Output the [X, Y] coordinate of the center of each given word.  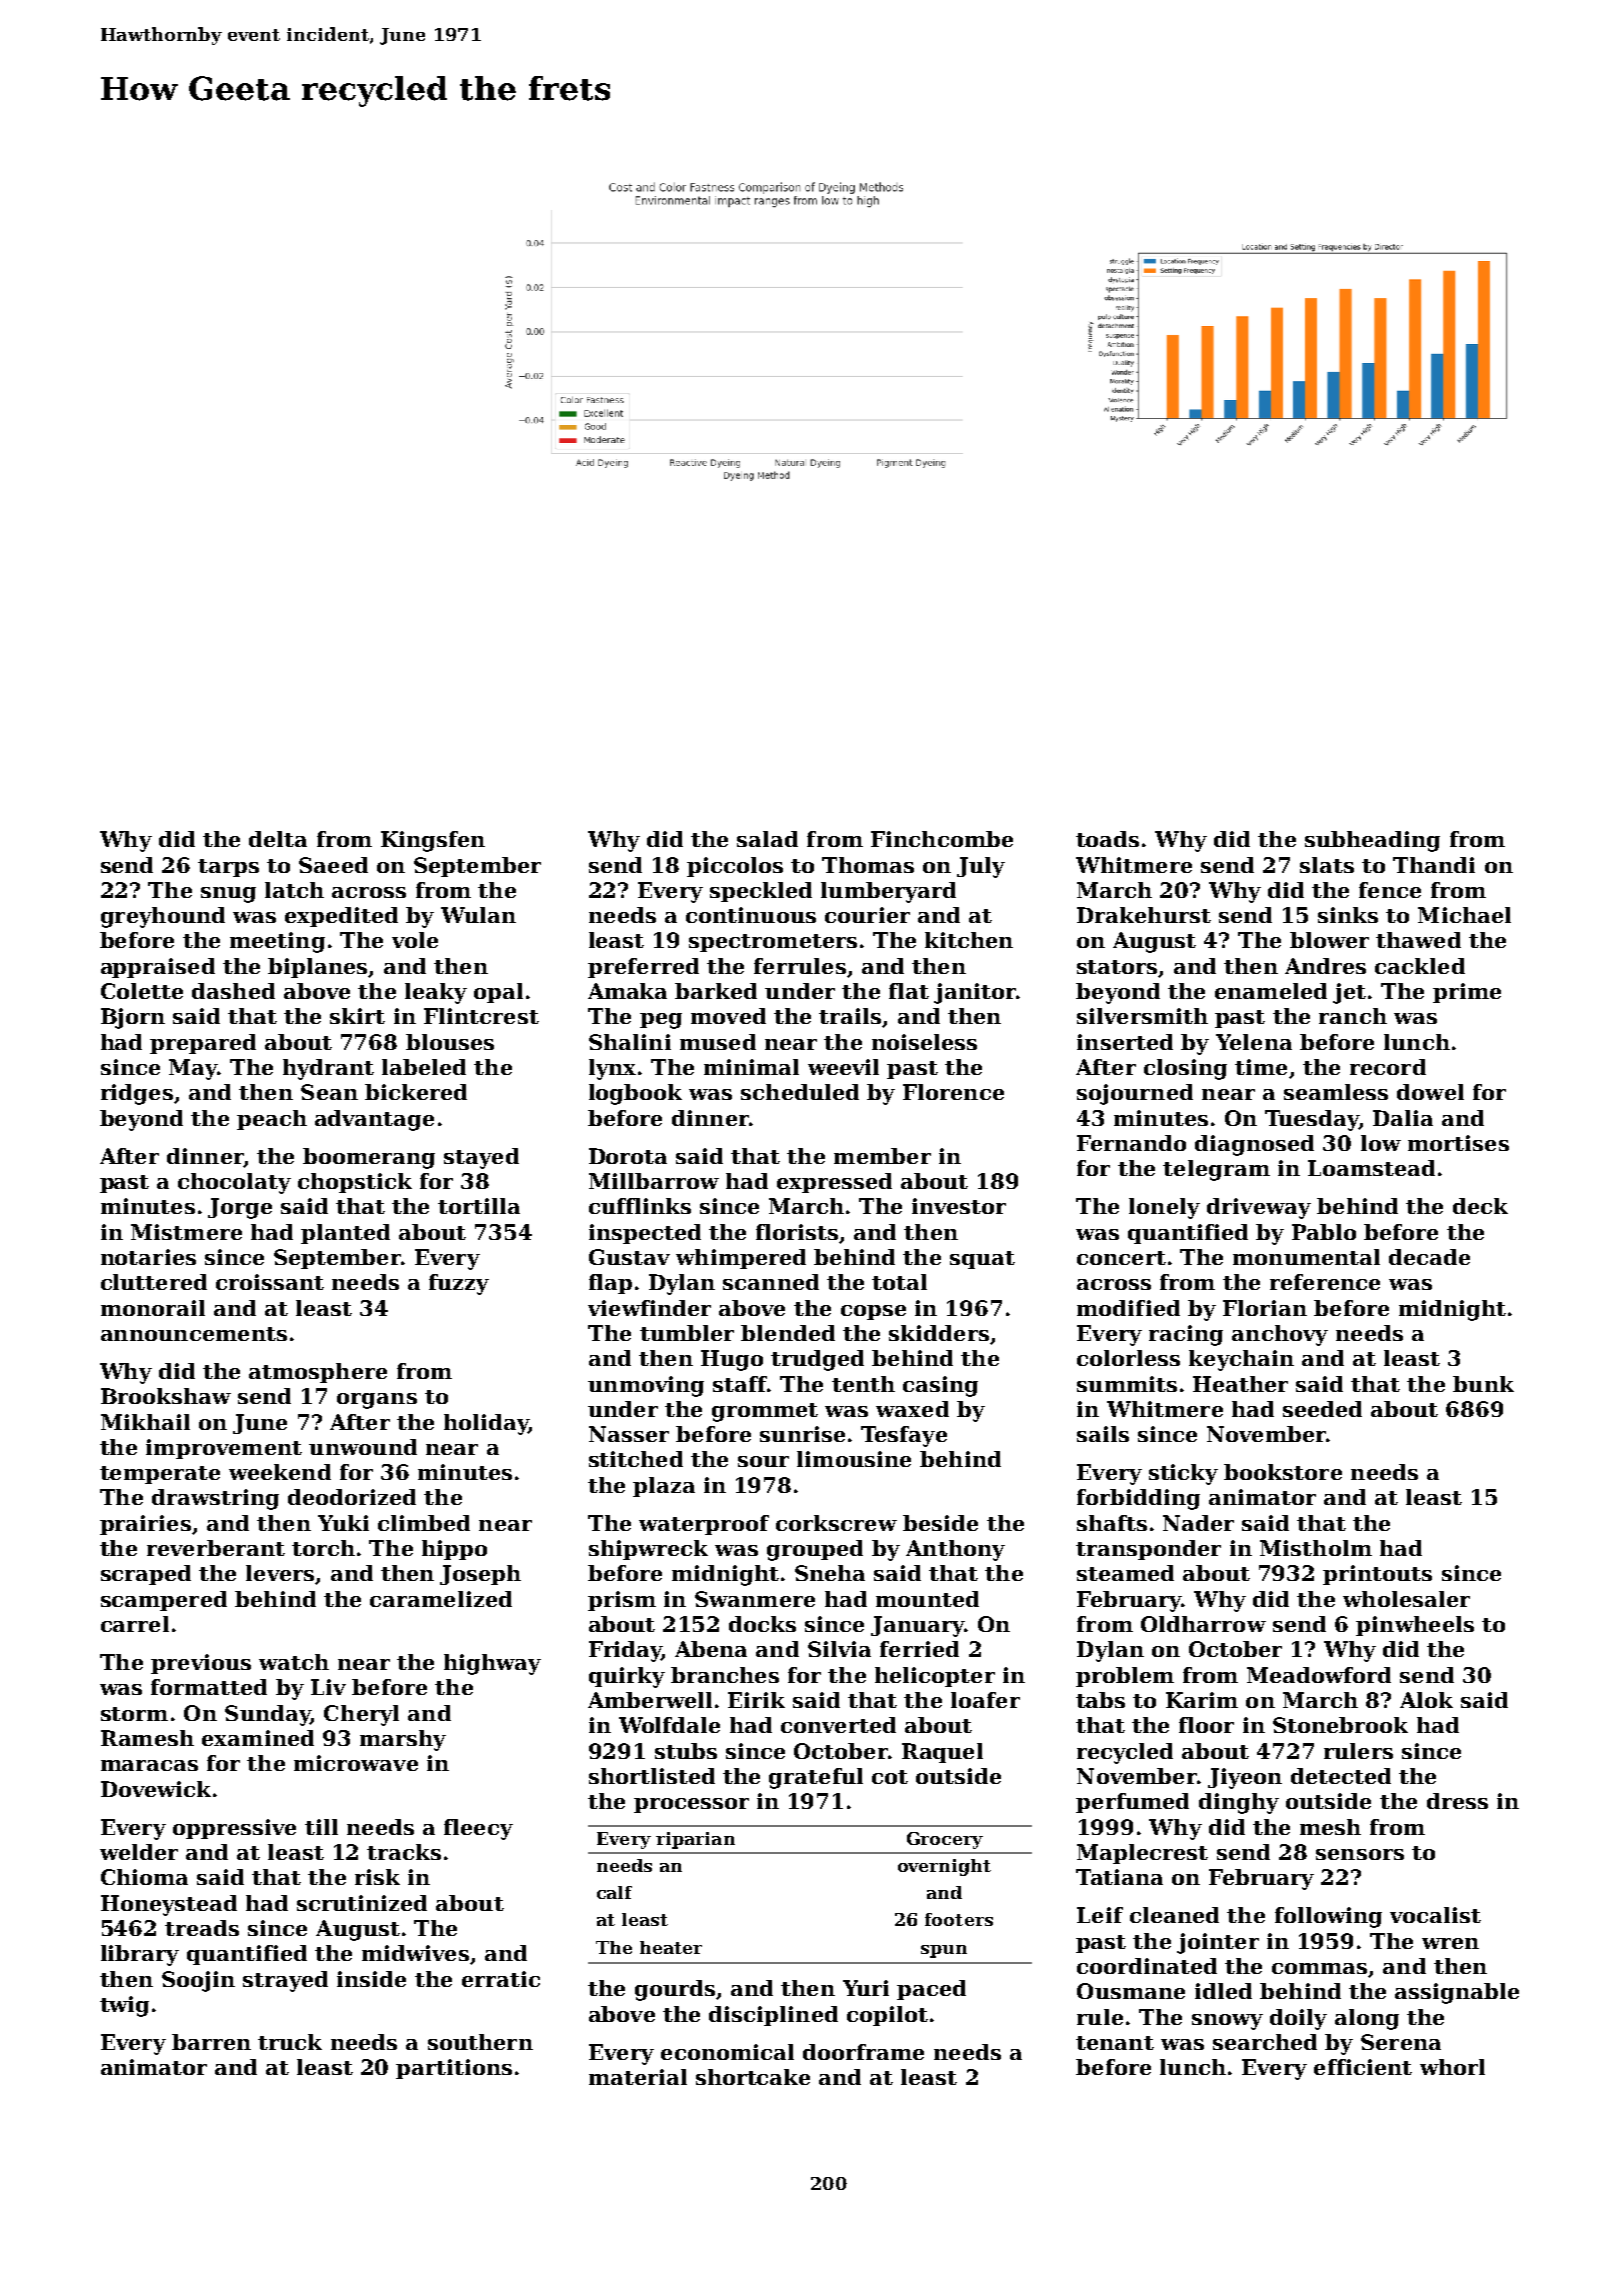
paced [931, 1990]
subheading [1372, 841]
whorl [1452, 2067]
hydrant [328, 1069]
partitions [454, 2069]
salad [767, 839]
